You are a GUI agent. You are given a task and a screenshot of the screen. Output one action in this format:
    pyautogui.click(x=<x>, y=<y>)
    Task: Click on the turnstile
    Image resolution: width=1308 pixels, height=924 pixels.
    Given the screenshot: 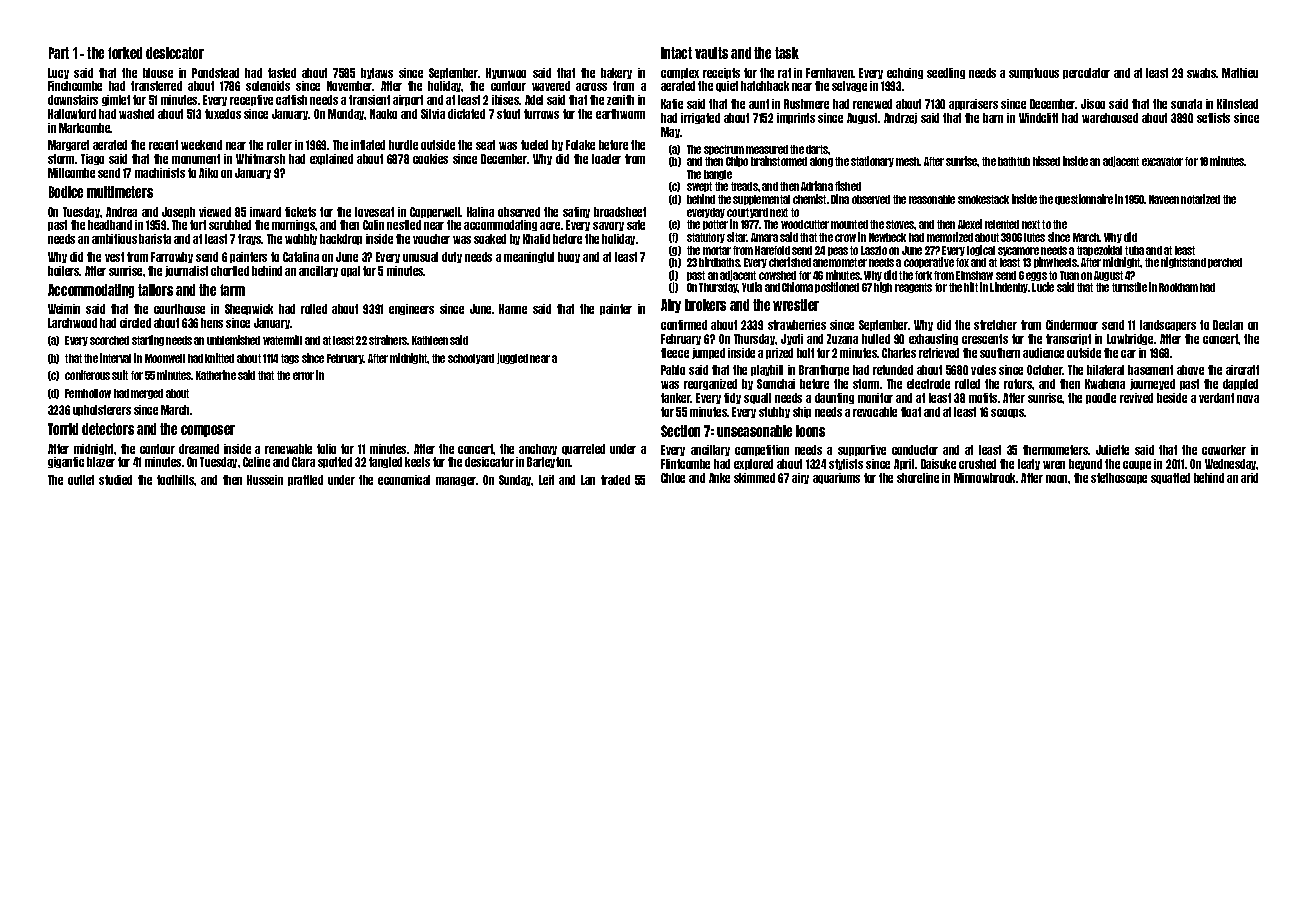 What is the action you would take?
    pyautogui.click(x=1129, y=287)
